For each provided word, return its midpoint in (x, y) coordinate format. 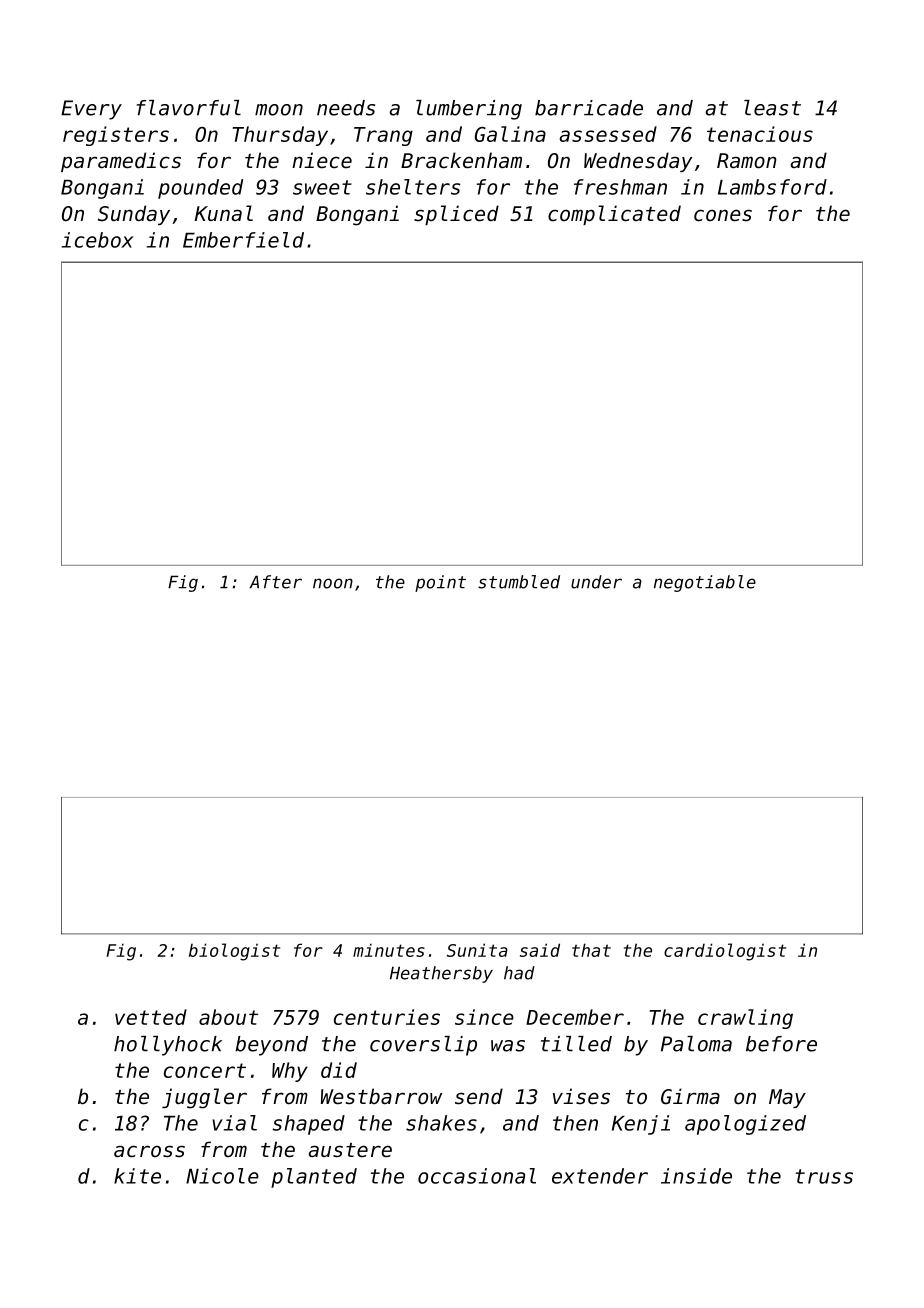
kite (137, 1176)
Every (91, 110)
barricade (589, 108)
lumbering (469, 110)
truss (824, 1176)
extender (600, 1176)
